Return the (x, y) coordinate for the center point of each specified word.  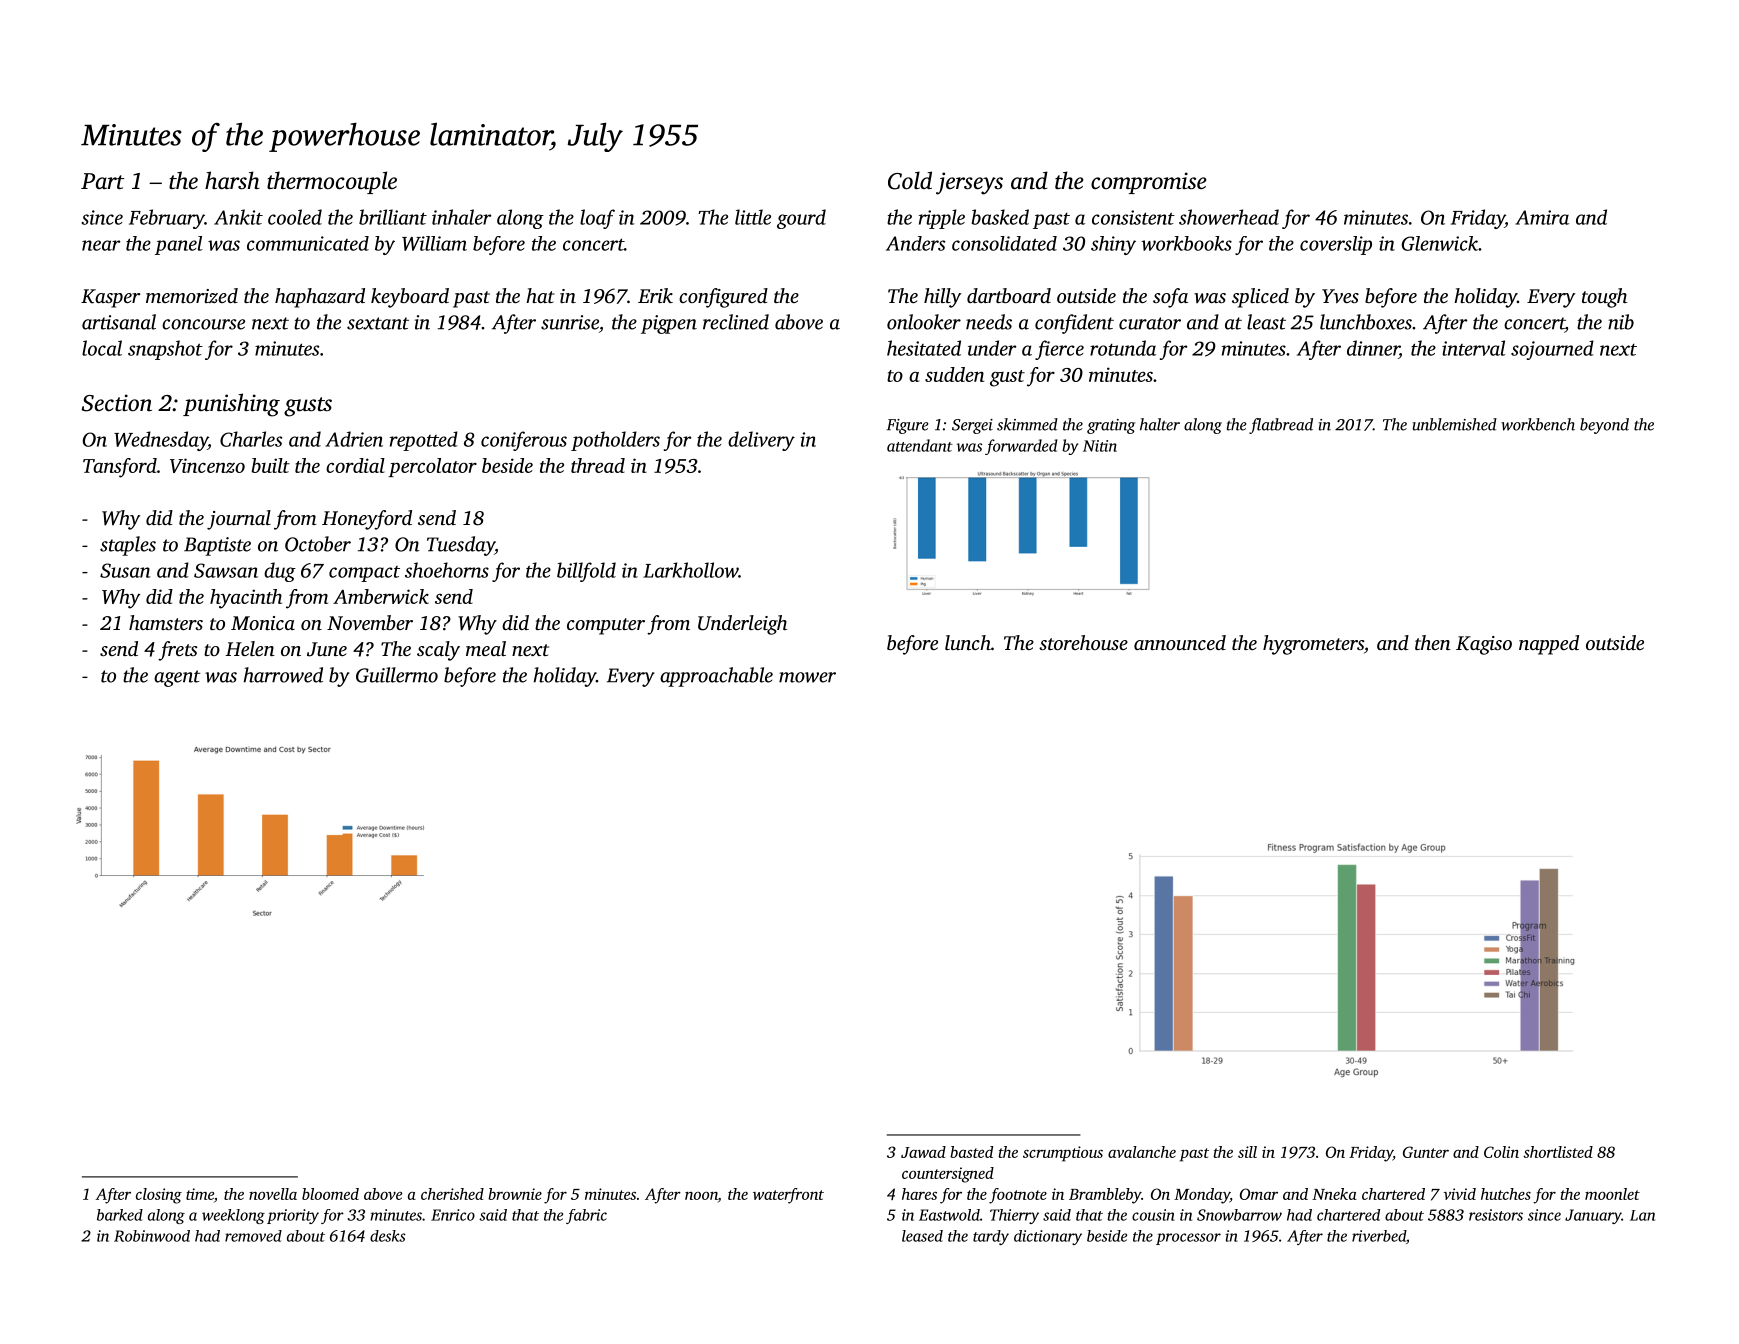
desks (388, 1236)
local (102, 348)
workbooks (1186, 243)
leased (922, 1236)
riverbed (1379, 1236)
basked (1000, 217)
